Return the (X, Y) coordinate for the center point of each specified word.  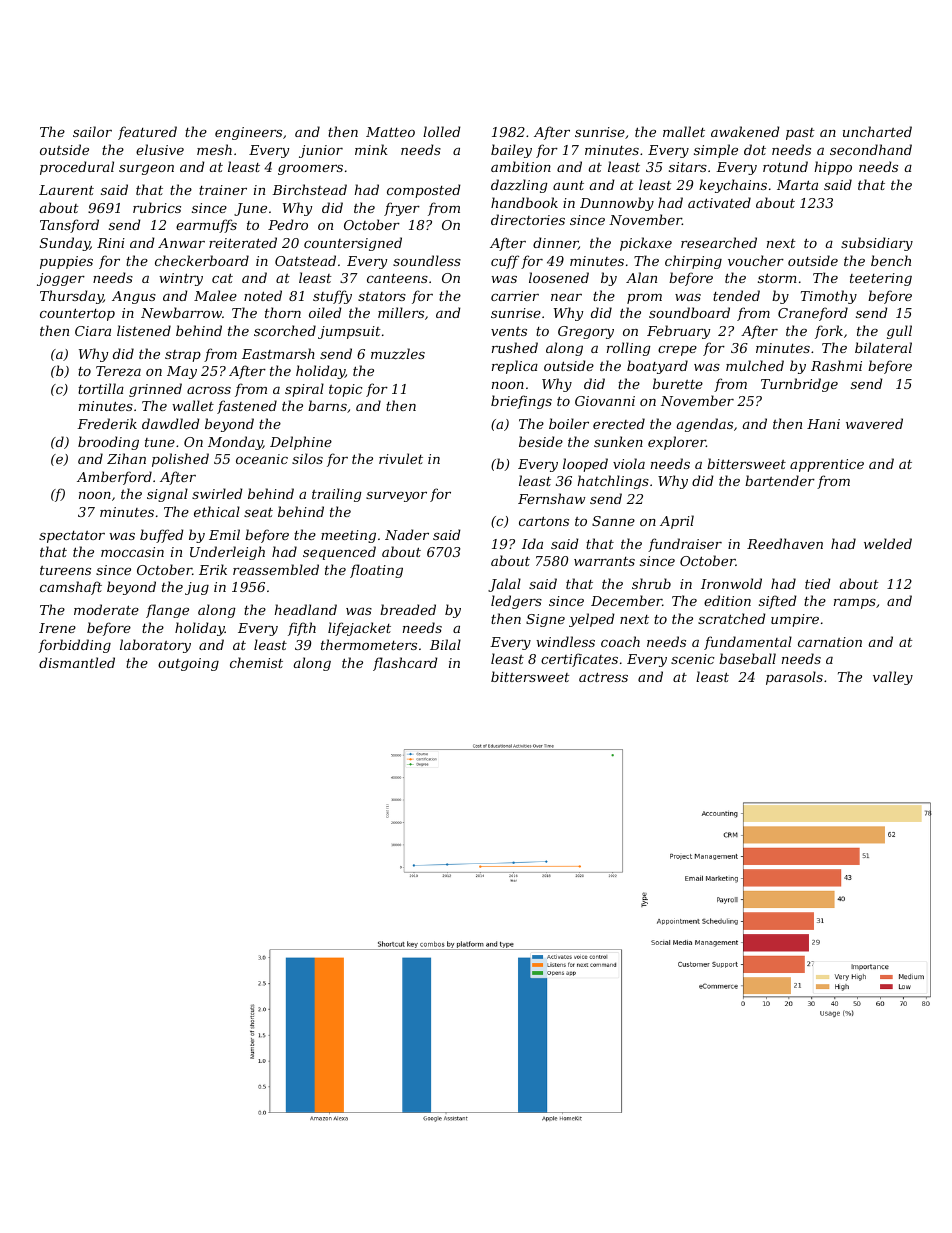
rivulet (401, 458)
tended (736, 295)
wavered (874, 423)
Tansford (69, 226)
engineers (248, 133)
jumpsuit (349, 332)
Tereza (118, 371)
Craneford (813, 314)
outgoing (188, 664)
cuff (505, 262)
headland (306, 609)
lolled (442, 131)
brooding (108, 443)
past (800, 134)
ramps (855, 604)
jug (197, 588)
